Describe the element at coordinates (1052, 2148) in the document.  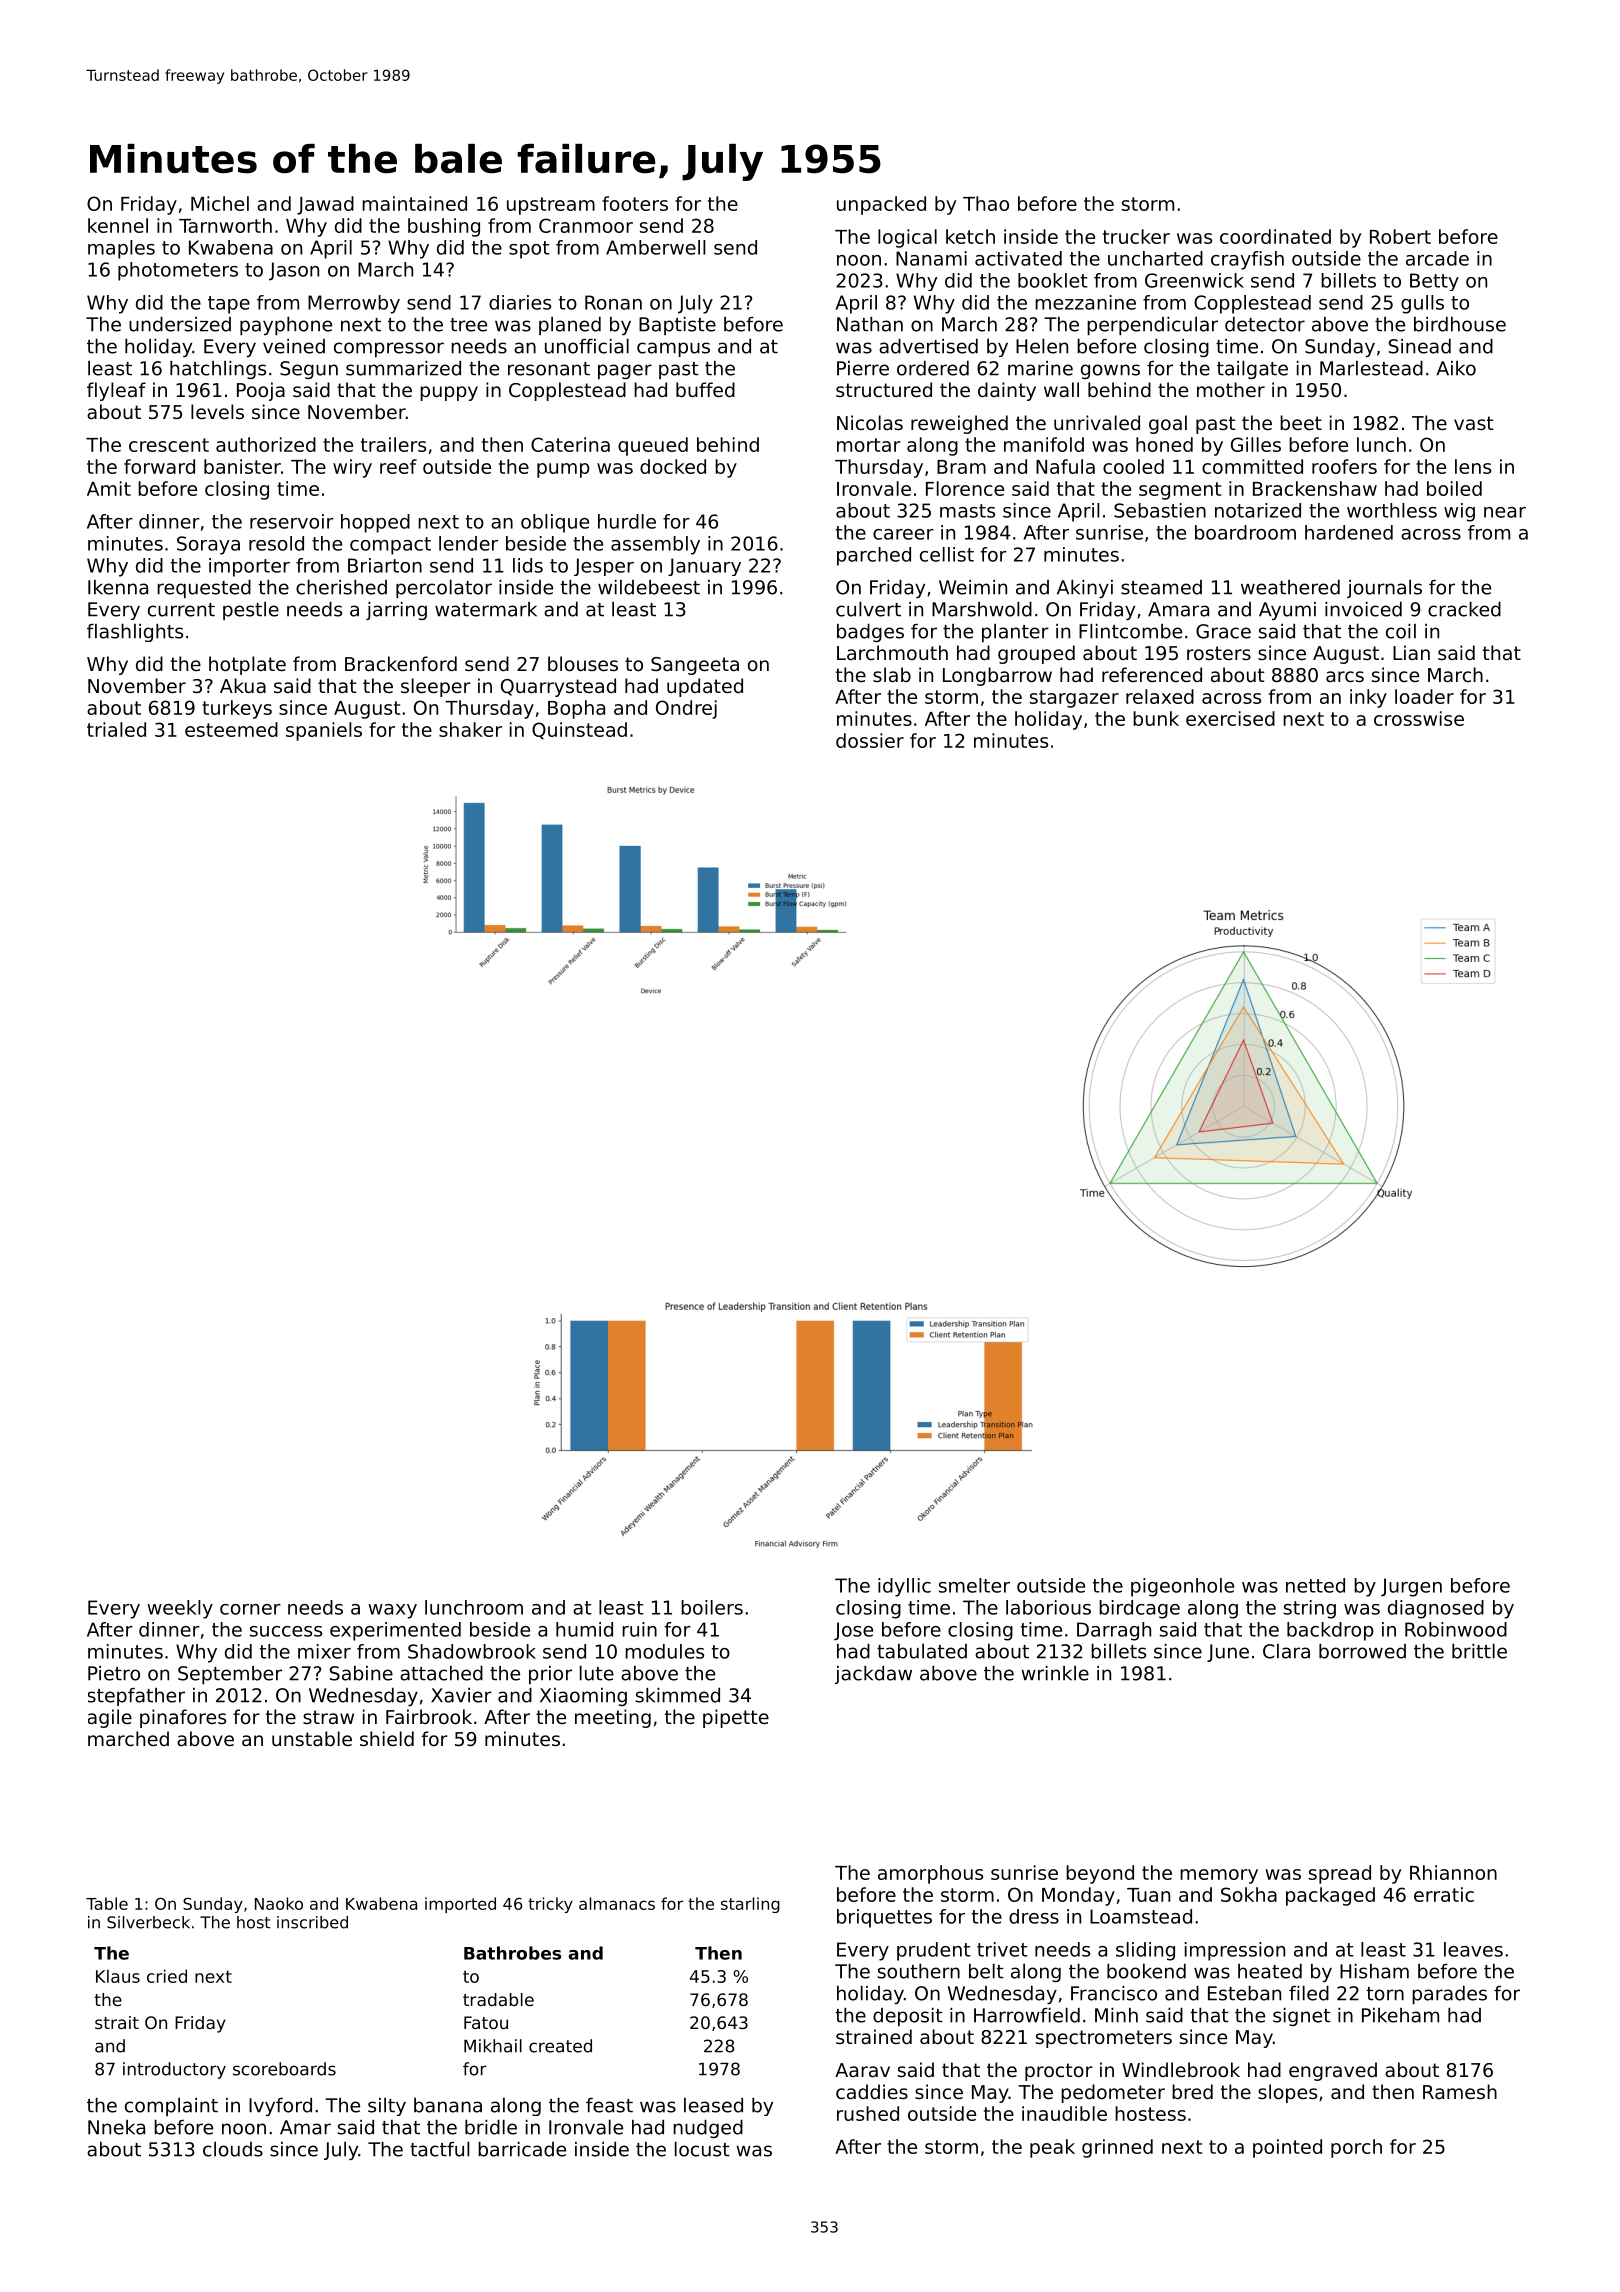
I see `peak` at that location.
